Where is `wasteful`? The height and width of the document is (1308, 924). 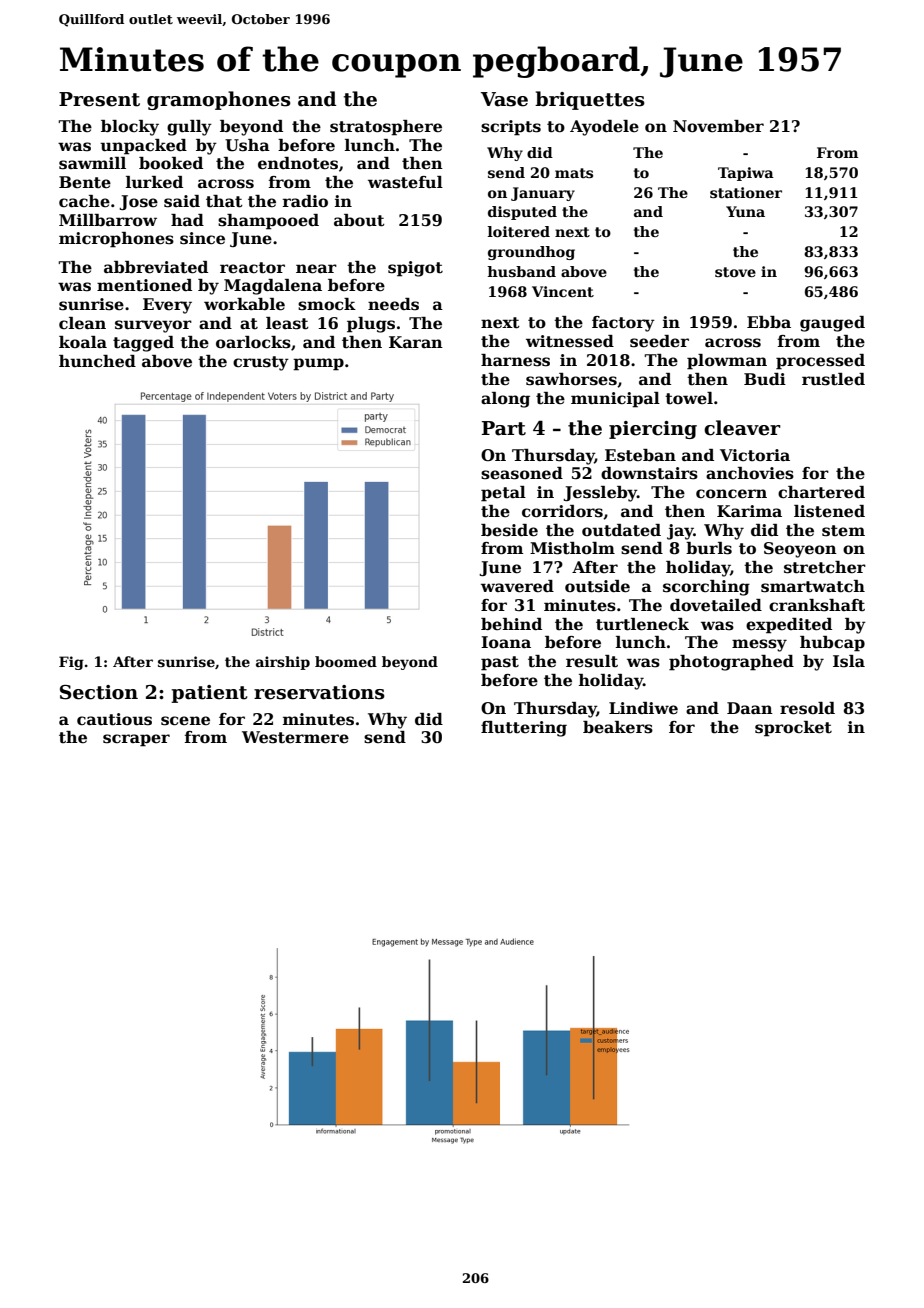 wasteful is located at coordinates (405, 182).
